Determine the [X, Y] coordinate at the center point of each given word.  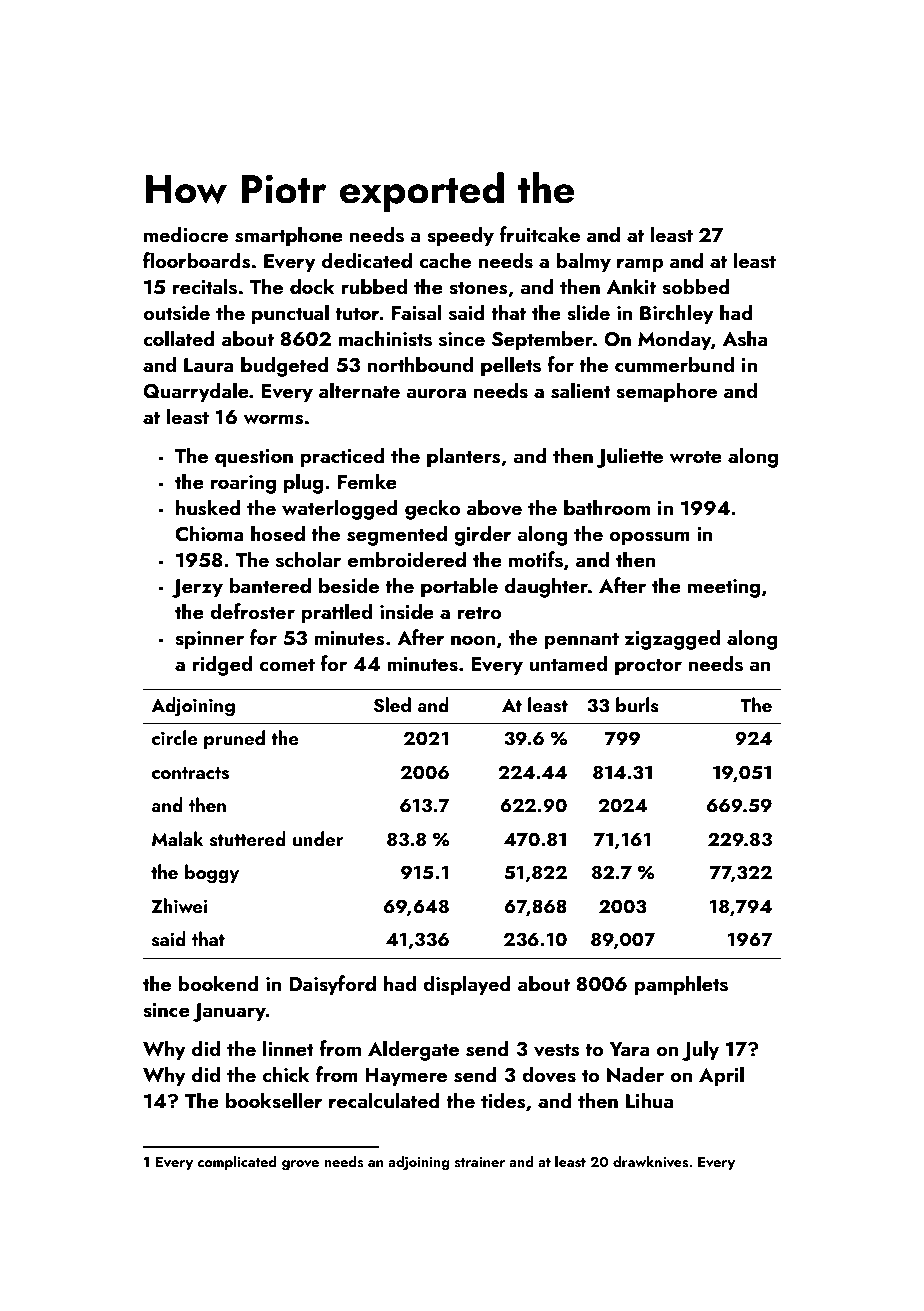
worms [273, 419]
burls [637, 705]
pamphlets [681, 985]
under [318, 838]
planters [464, 457]
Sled [392, 705]
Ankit [631, 286]
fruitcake [540, 234]
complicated [237, 1163]
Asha [745, 338]
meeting [724, 588]
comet [287, 664]
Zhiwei [179, 905]
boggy [212, 874]
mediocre [186, 234]
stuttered [248, 839]
